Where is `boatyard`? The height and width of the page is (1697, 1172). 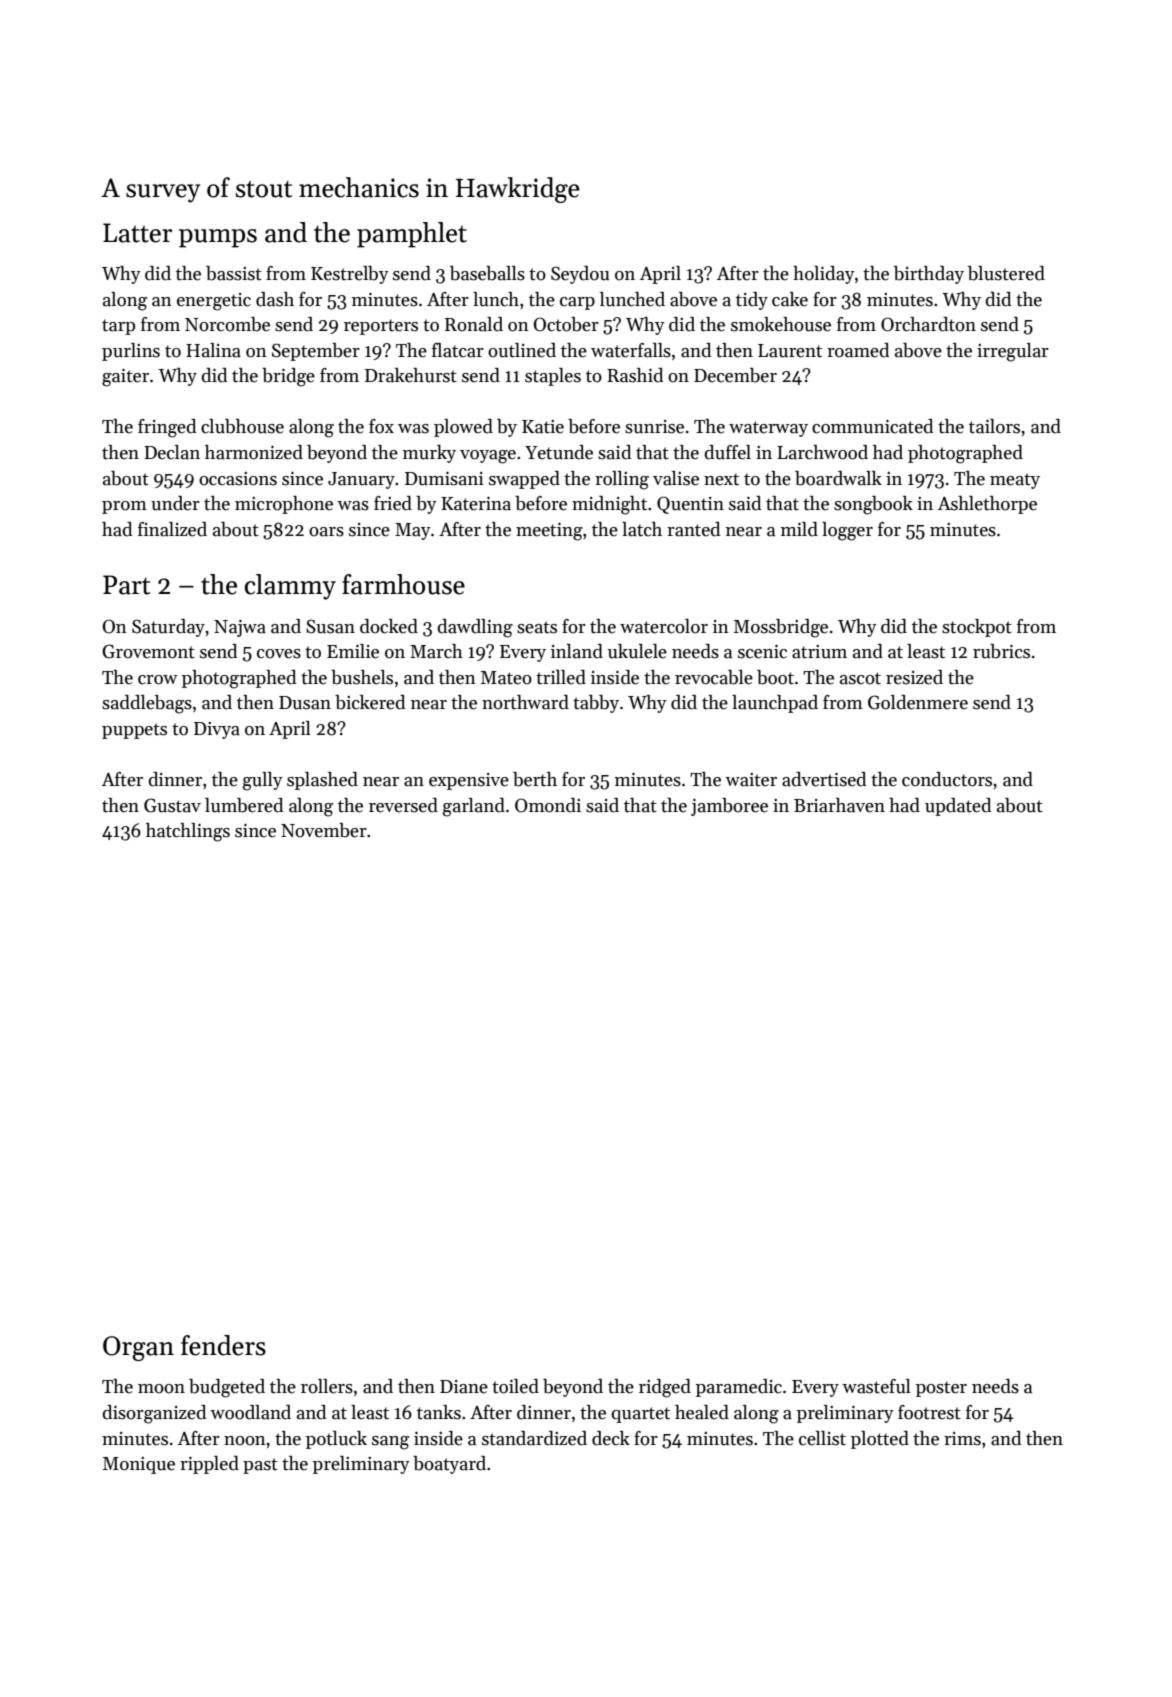
boatyard is located at coordinates (449, 1465).
